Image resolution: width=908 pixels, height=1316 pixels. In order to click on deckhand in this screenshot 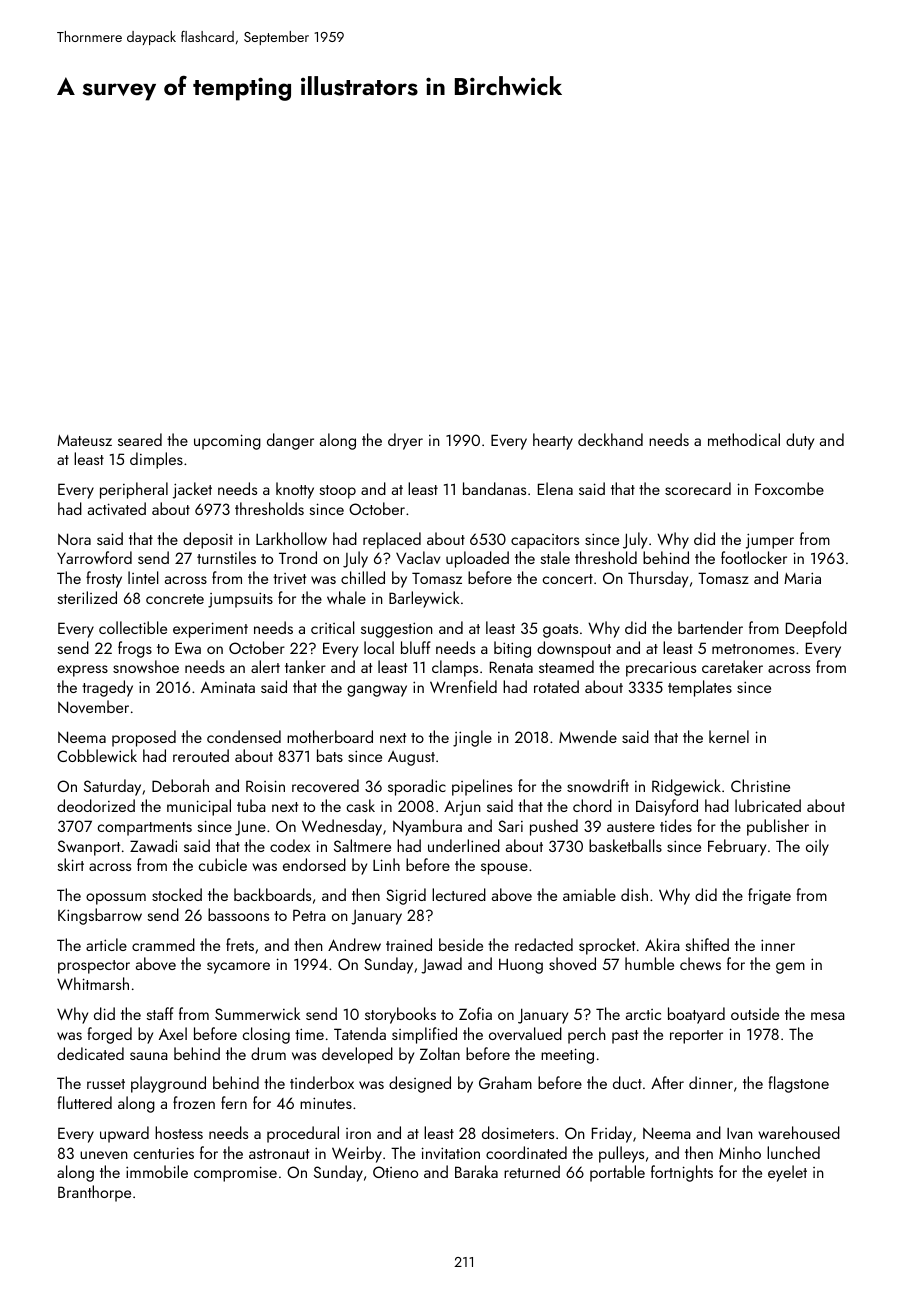, I will do `click(610, 439)`.
